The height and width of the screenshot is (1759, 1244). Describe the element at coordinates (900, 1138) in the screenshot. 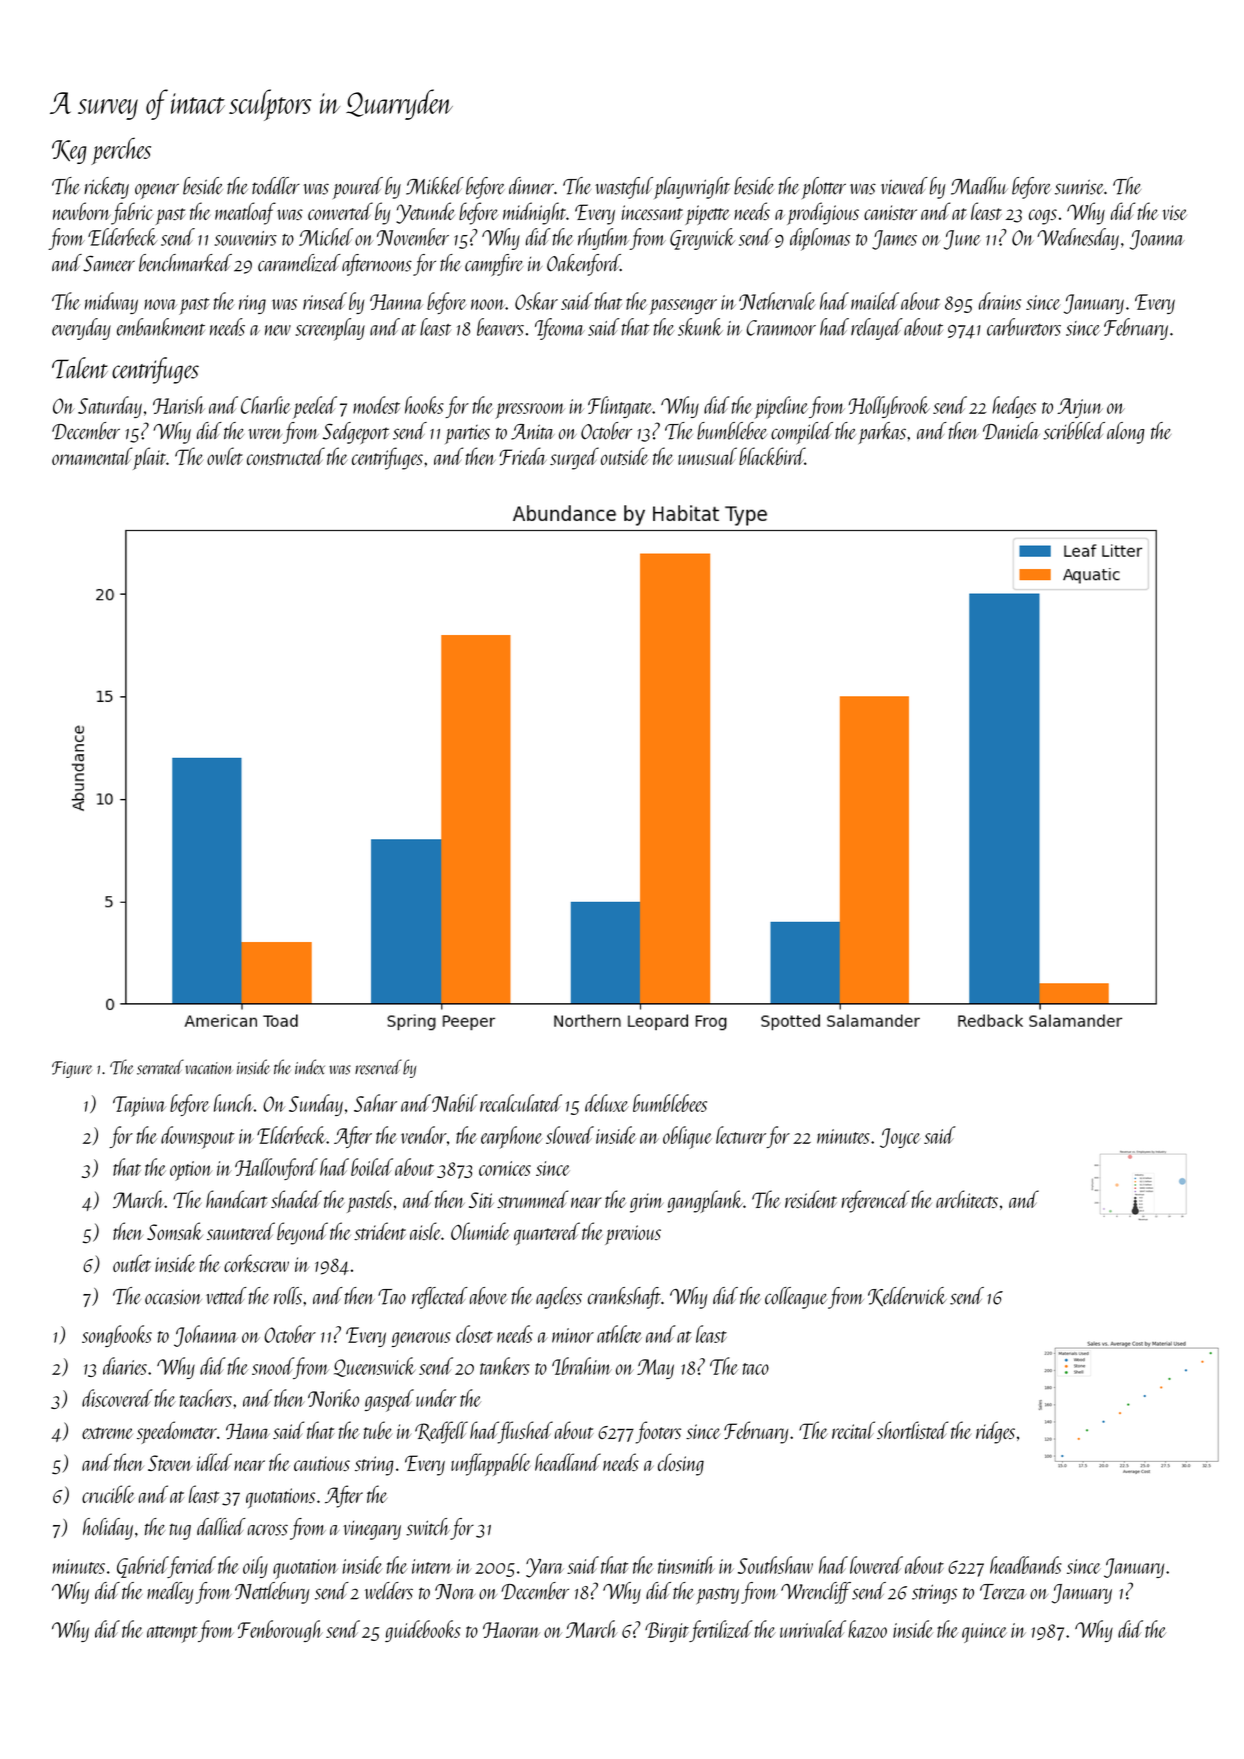

I see `Joyce` at that location.
